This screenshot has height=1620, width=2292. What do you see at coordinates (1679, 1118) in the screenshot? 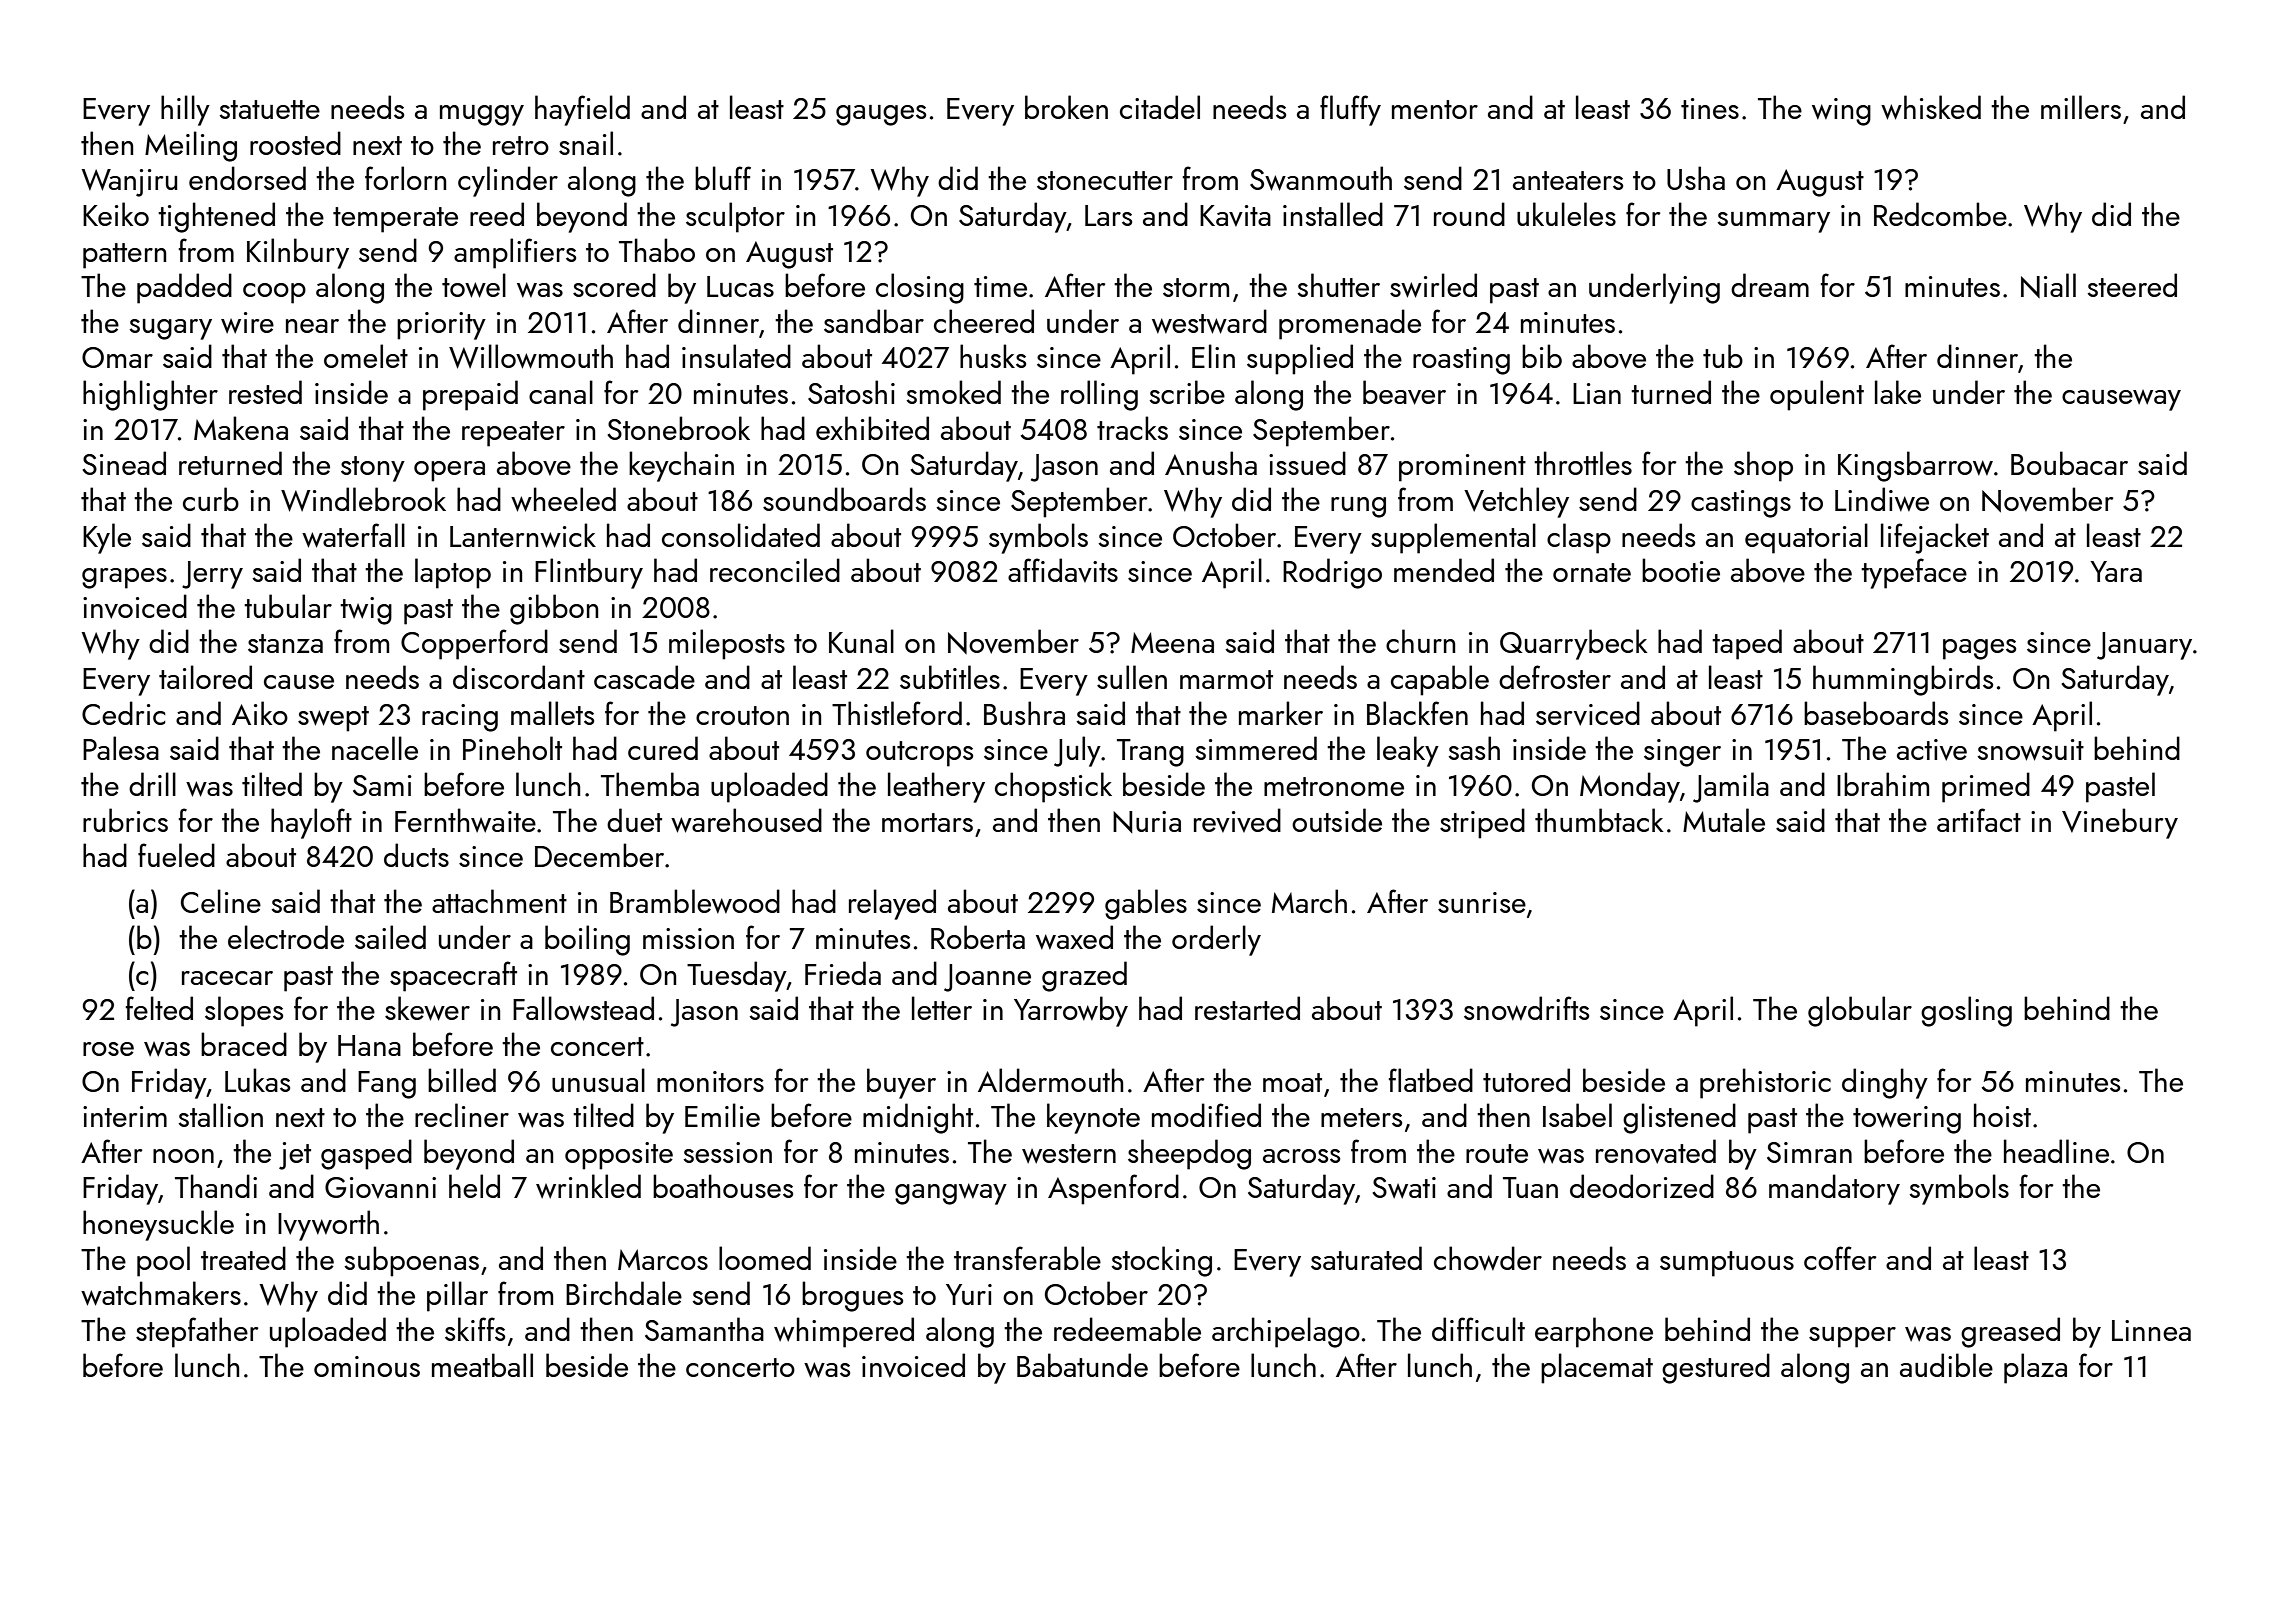
I see `glistened` at bounding box center [1679, 1118].
